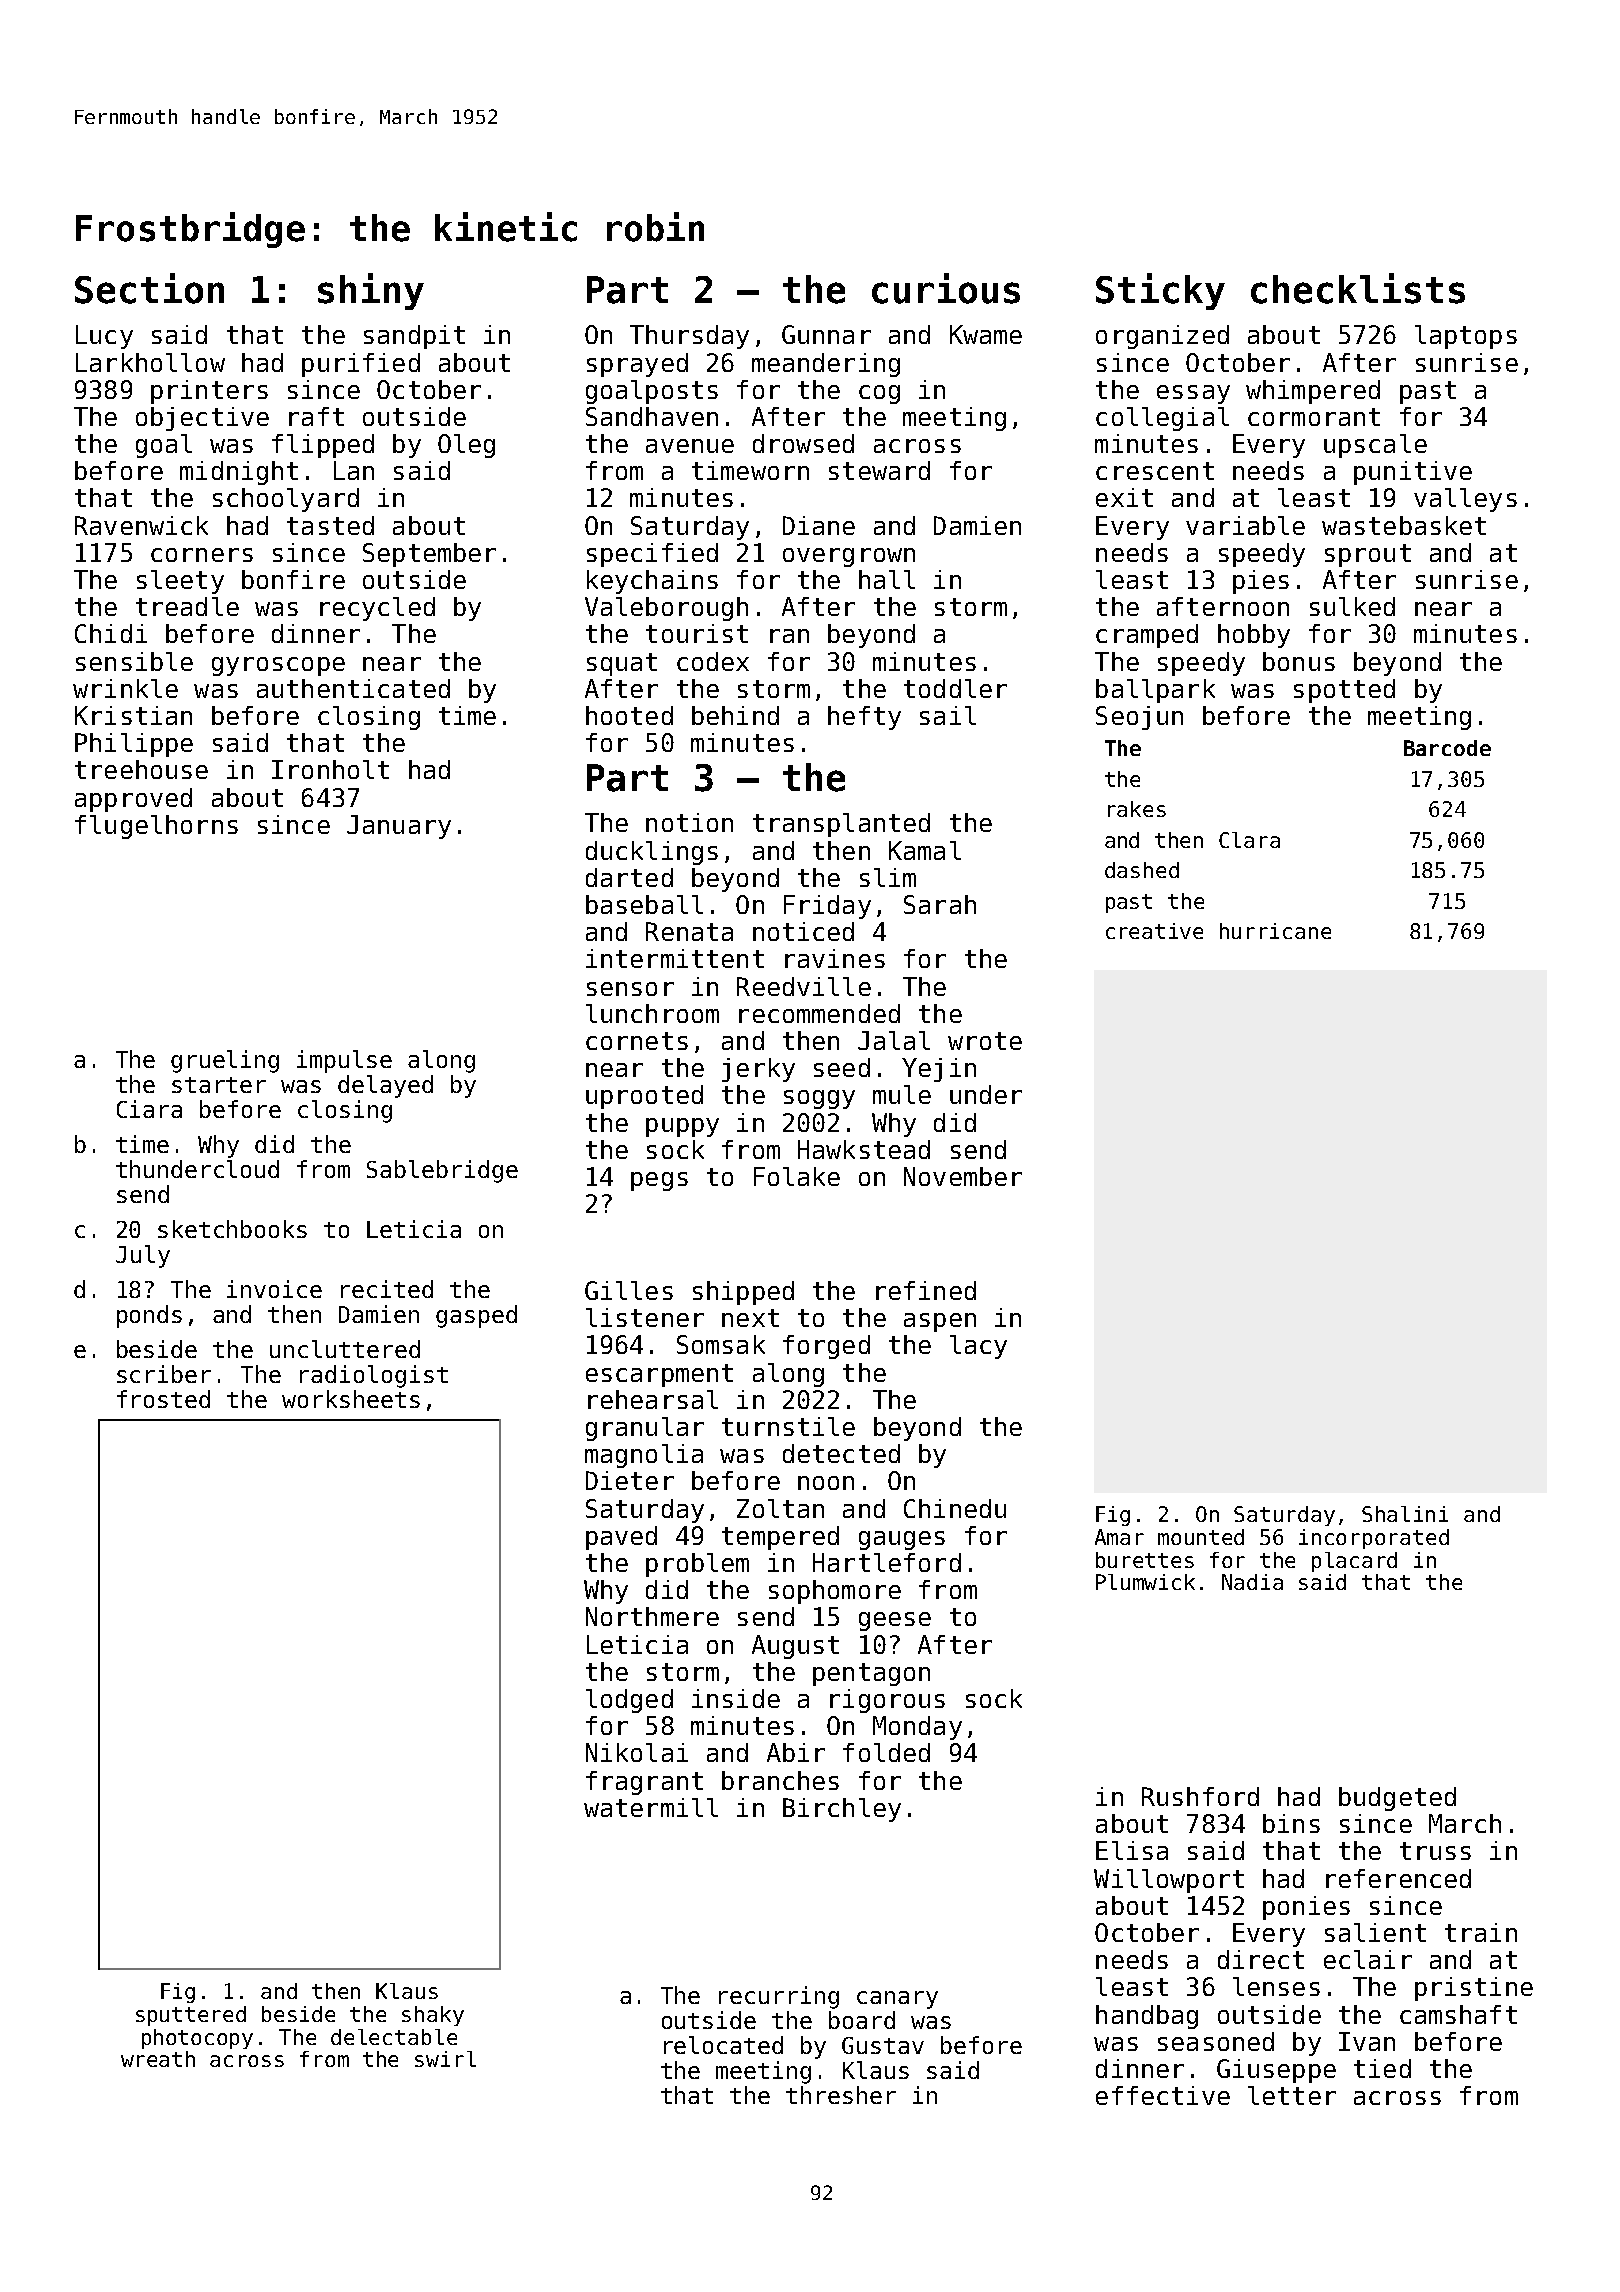  I want to click on hefty, so click(864, 718).
